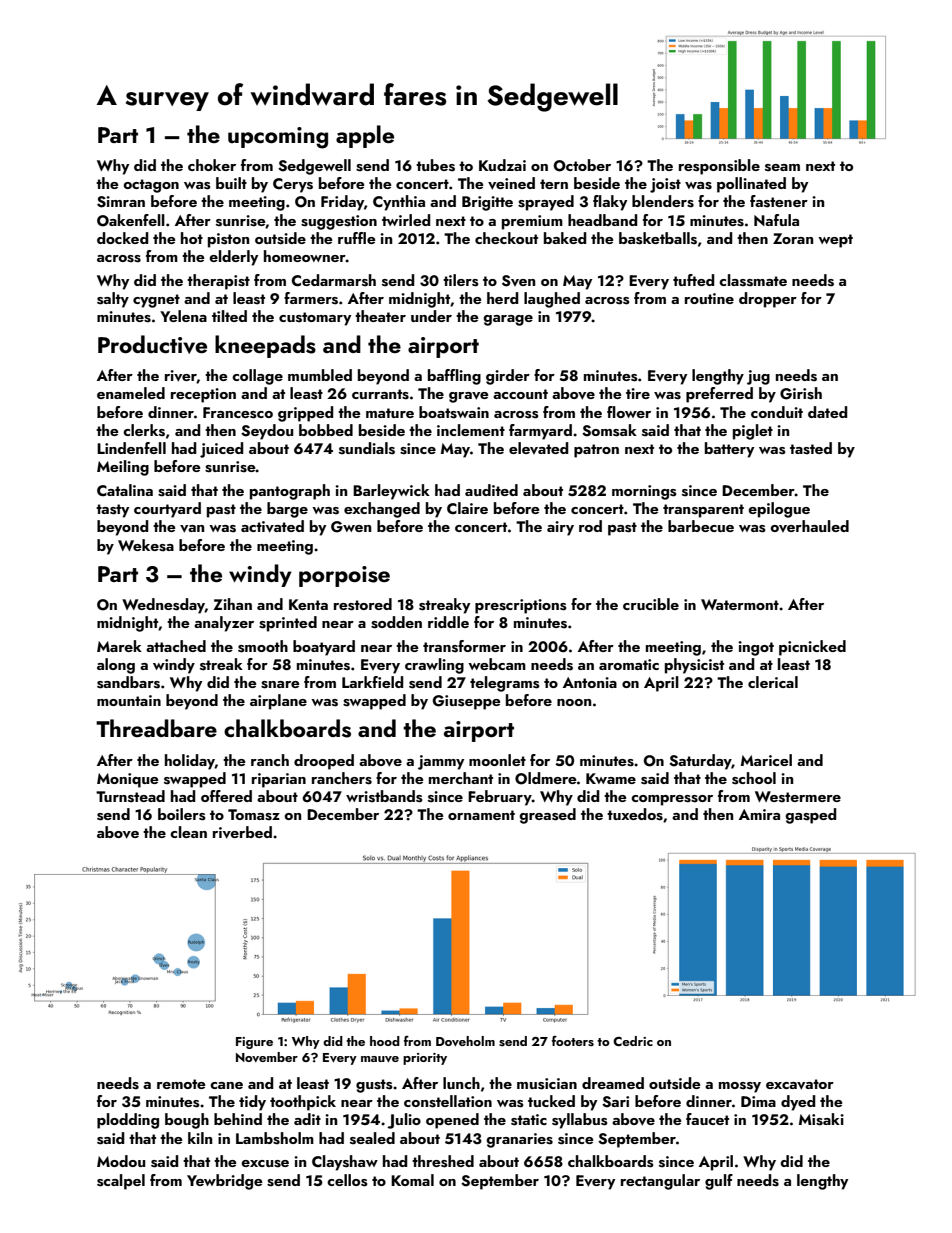 The height and width of the screenshot is (1233, 952). What do you see at coordinates (454, 412) in the screenshot?
I see `boatswain` at bounding box center [454, 412].
